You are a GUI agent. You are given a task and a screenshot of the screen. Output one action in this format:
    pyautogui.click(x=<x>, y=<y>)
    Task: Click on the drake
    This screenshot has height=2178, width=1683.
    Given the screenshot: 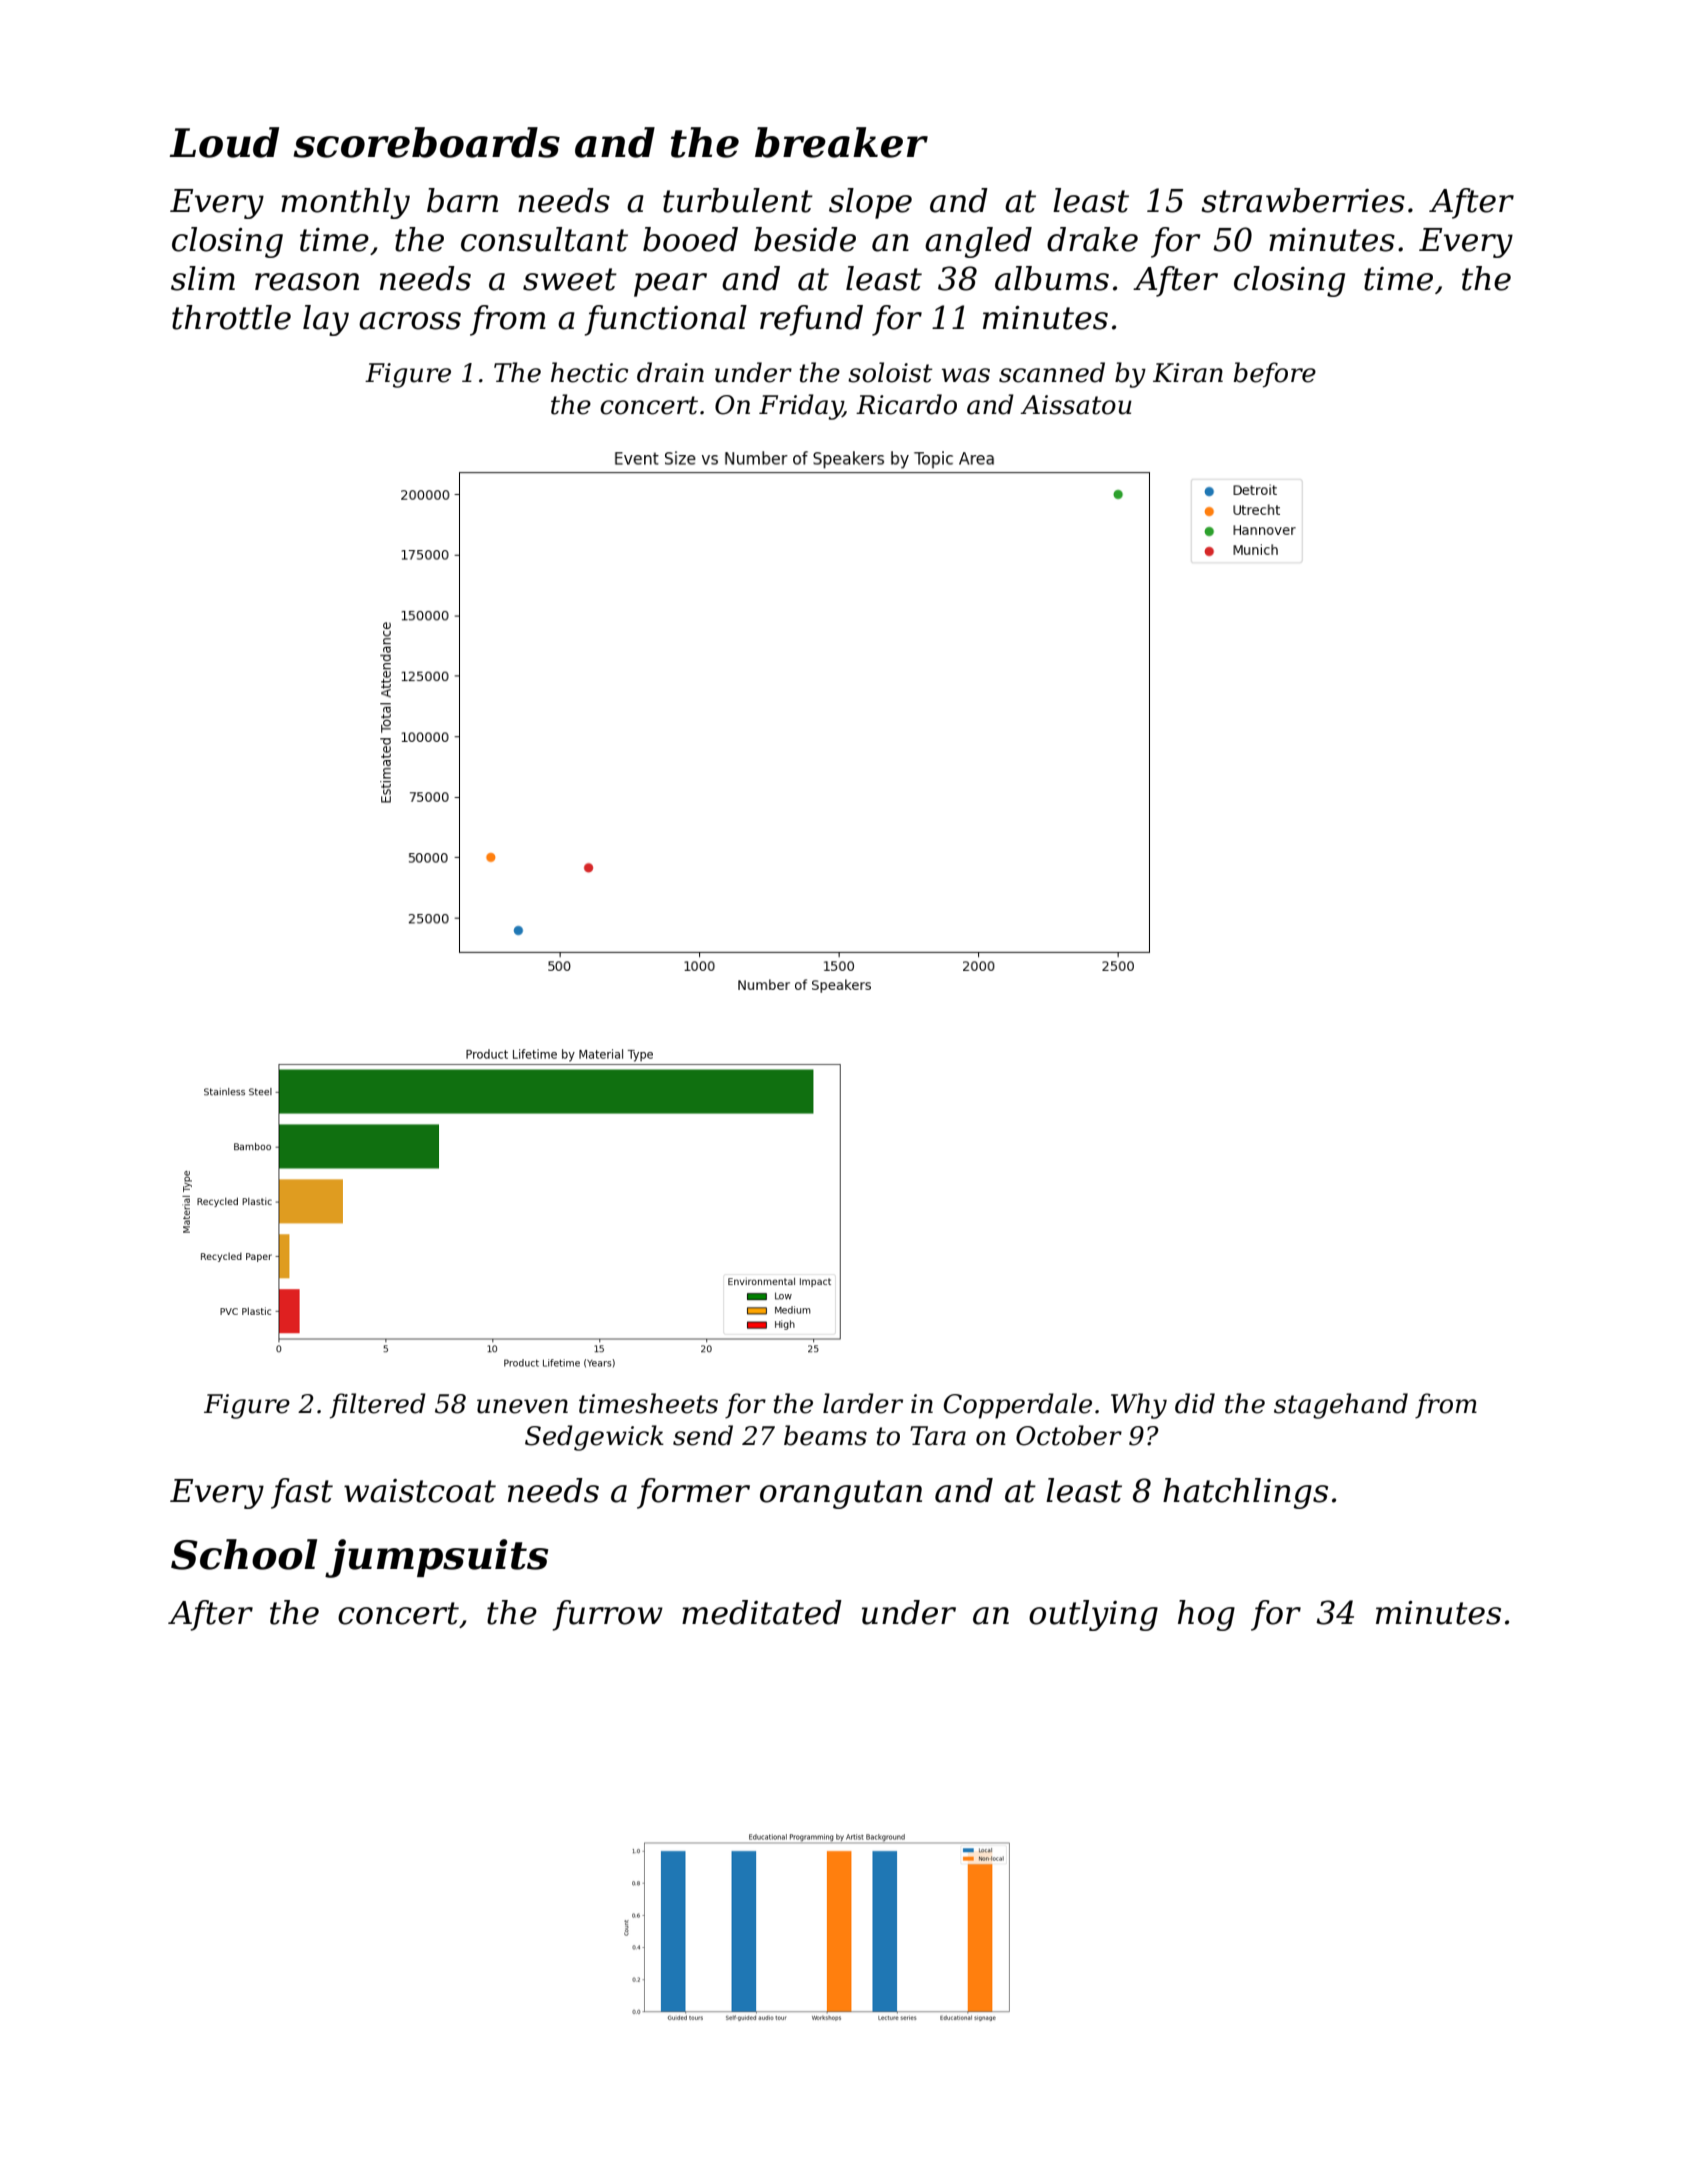 What is the action you would take?
    pyautogui.click(x=1092, y=239)
